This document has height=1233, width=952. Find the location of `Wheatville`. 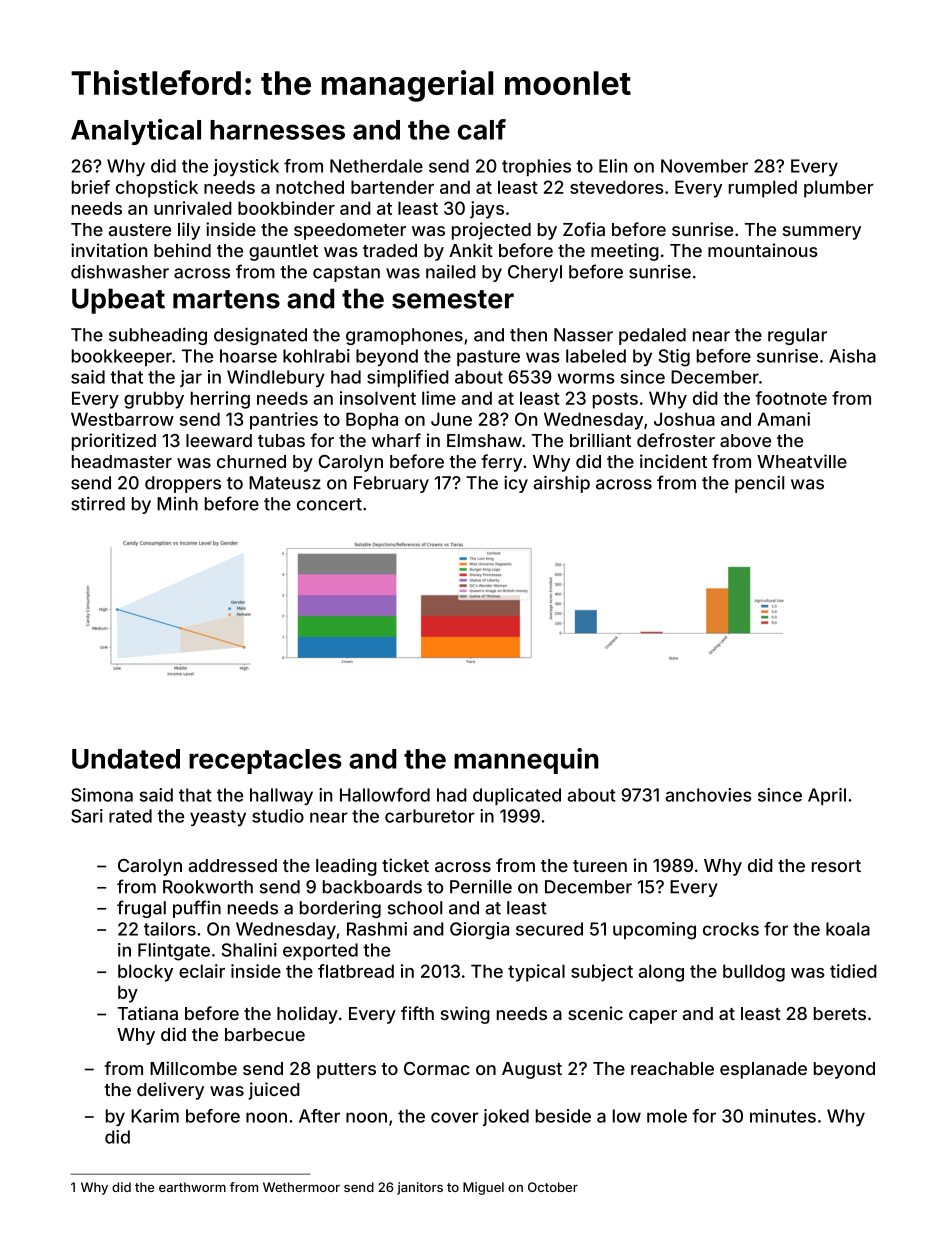

Wheatville is located at coordinates (802, 461).
